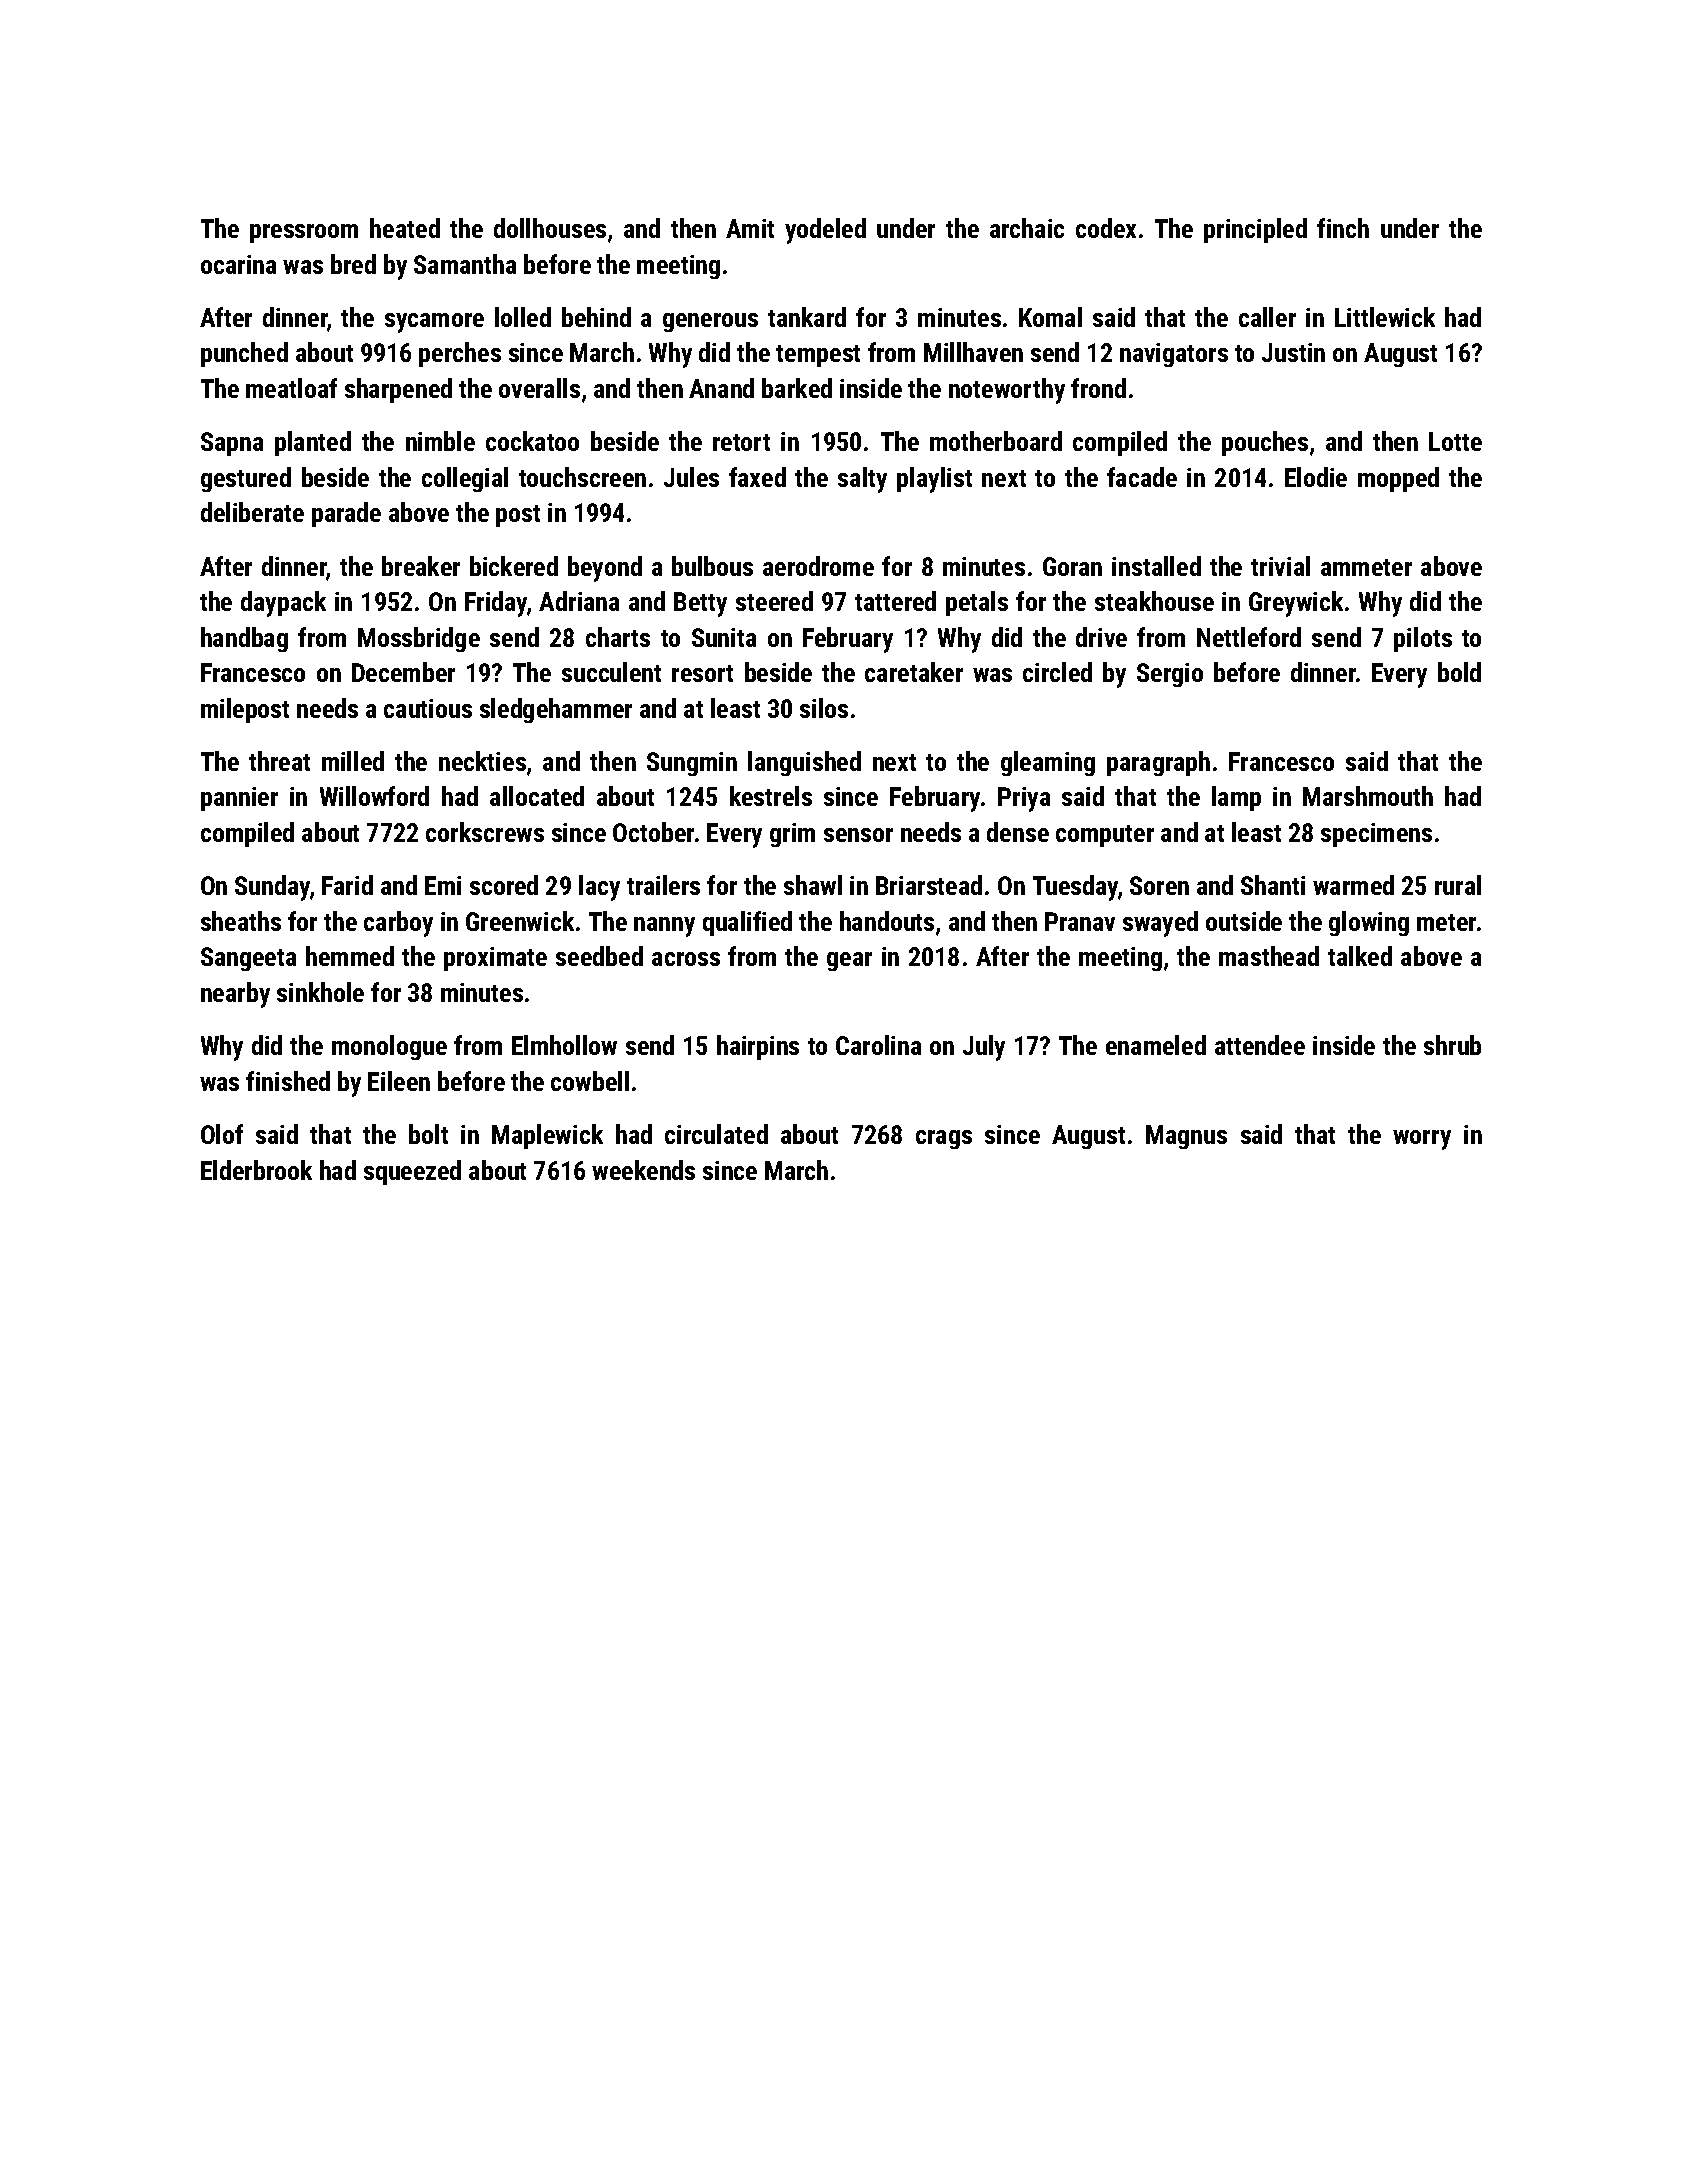 This screenshot has width=1683, height=2178. I want to click on gear, so click(849, 961).
